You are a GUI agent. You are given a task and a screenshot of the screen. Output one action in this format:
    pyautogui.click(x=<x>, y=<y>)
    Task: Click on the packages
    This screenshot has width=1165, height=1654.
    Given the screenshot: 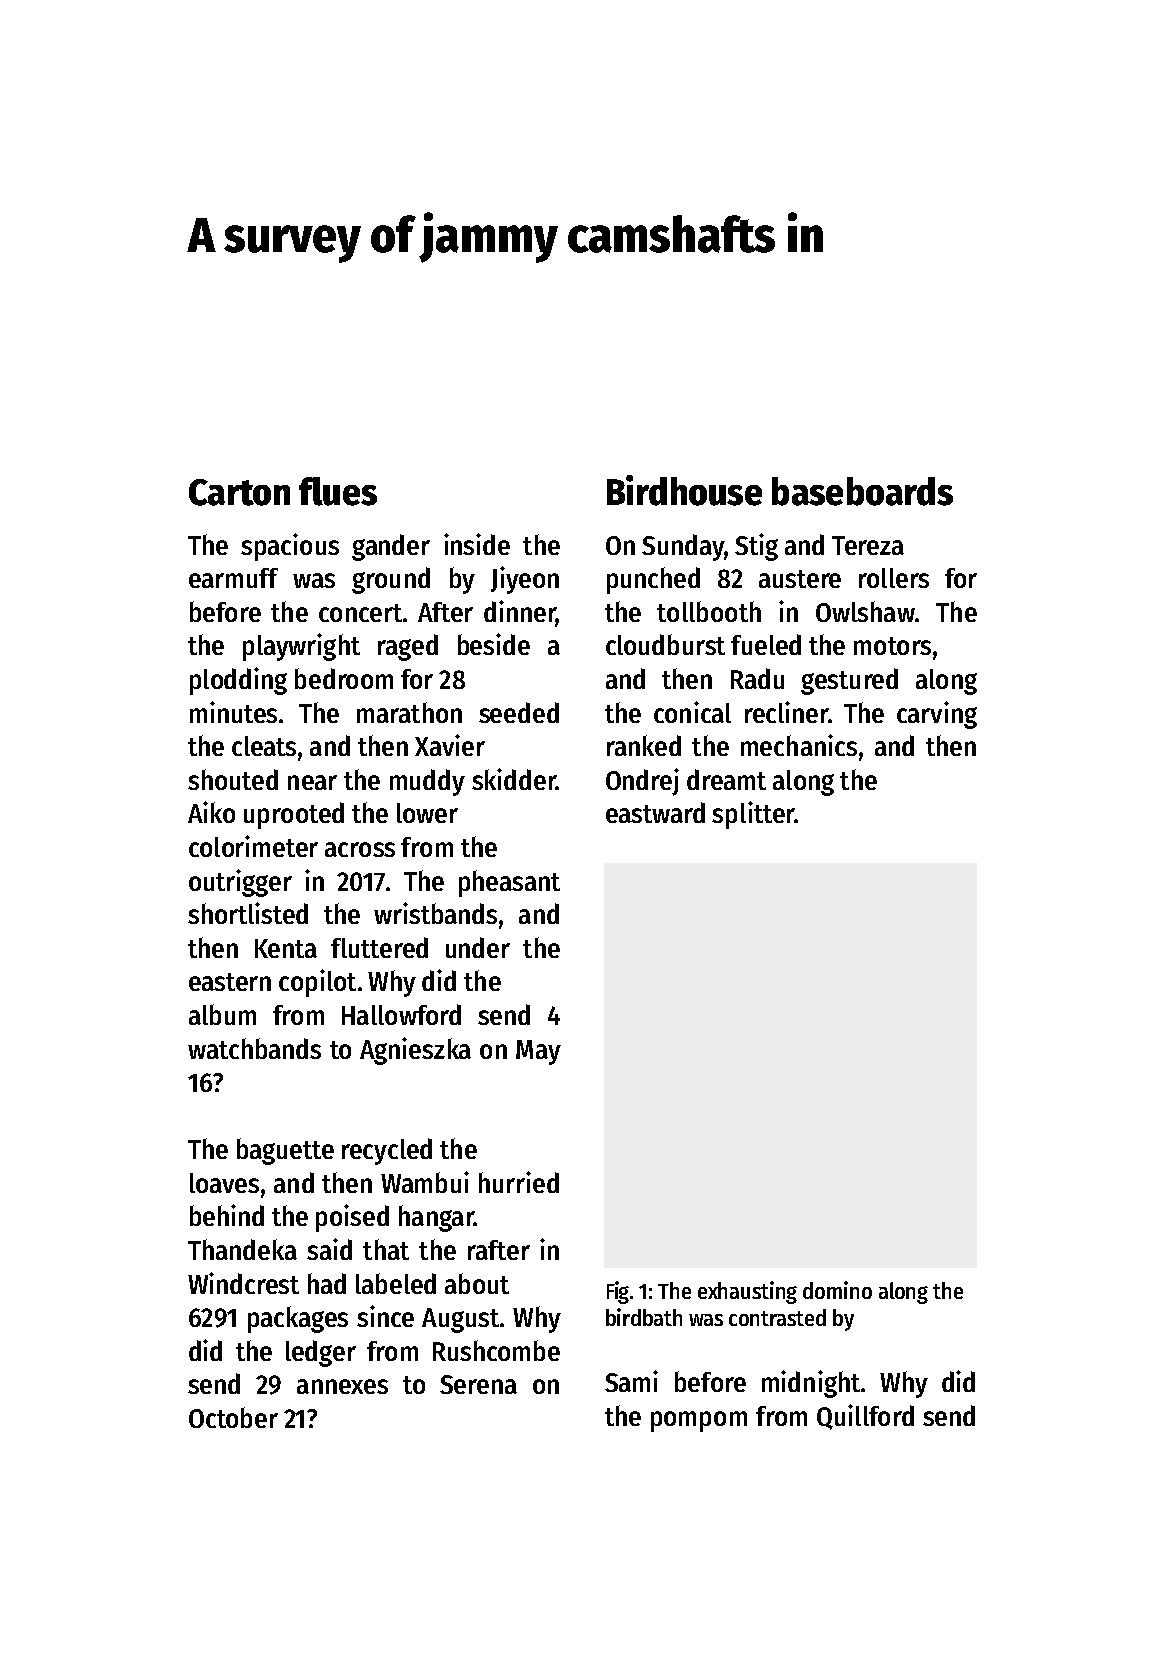 What is the action you would take?
    pyautogui.click(x=298, y=1319)
